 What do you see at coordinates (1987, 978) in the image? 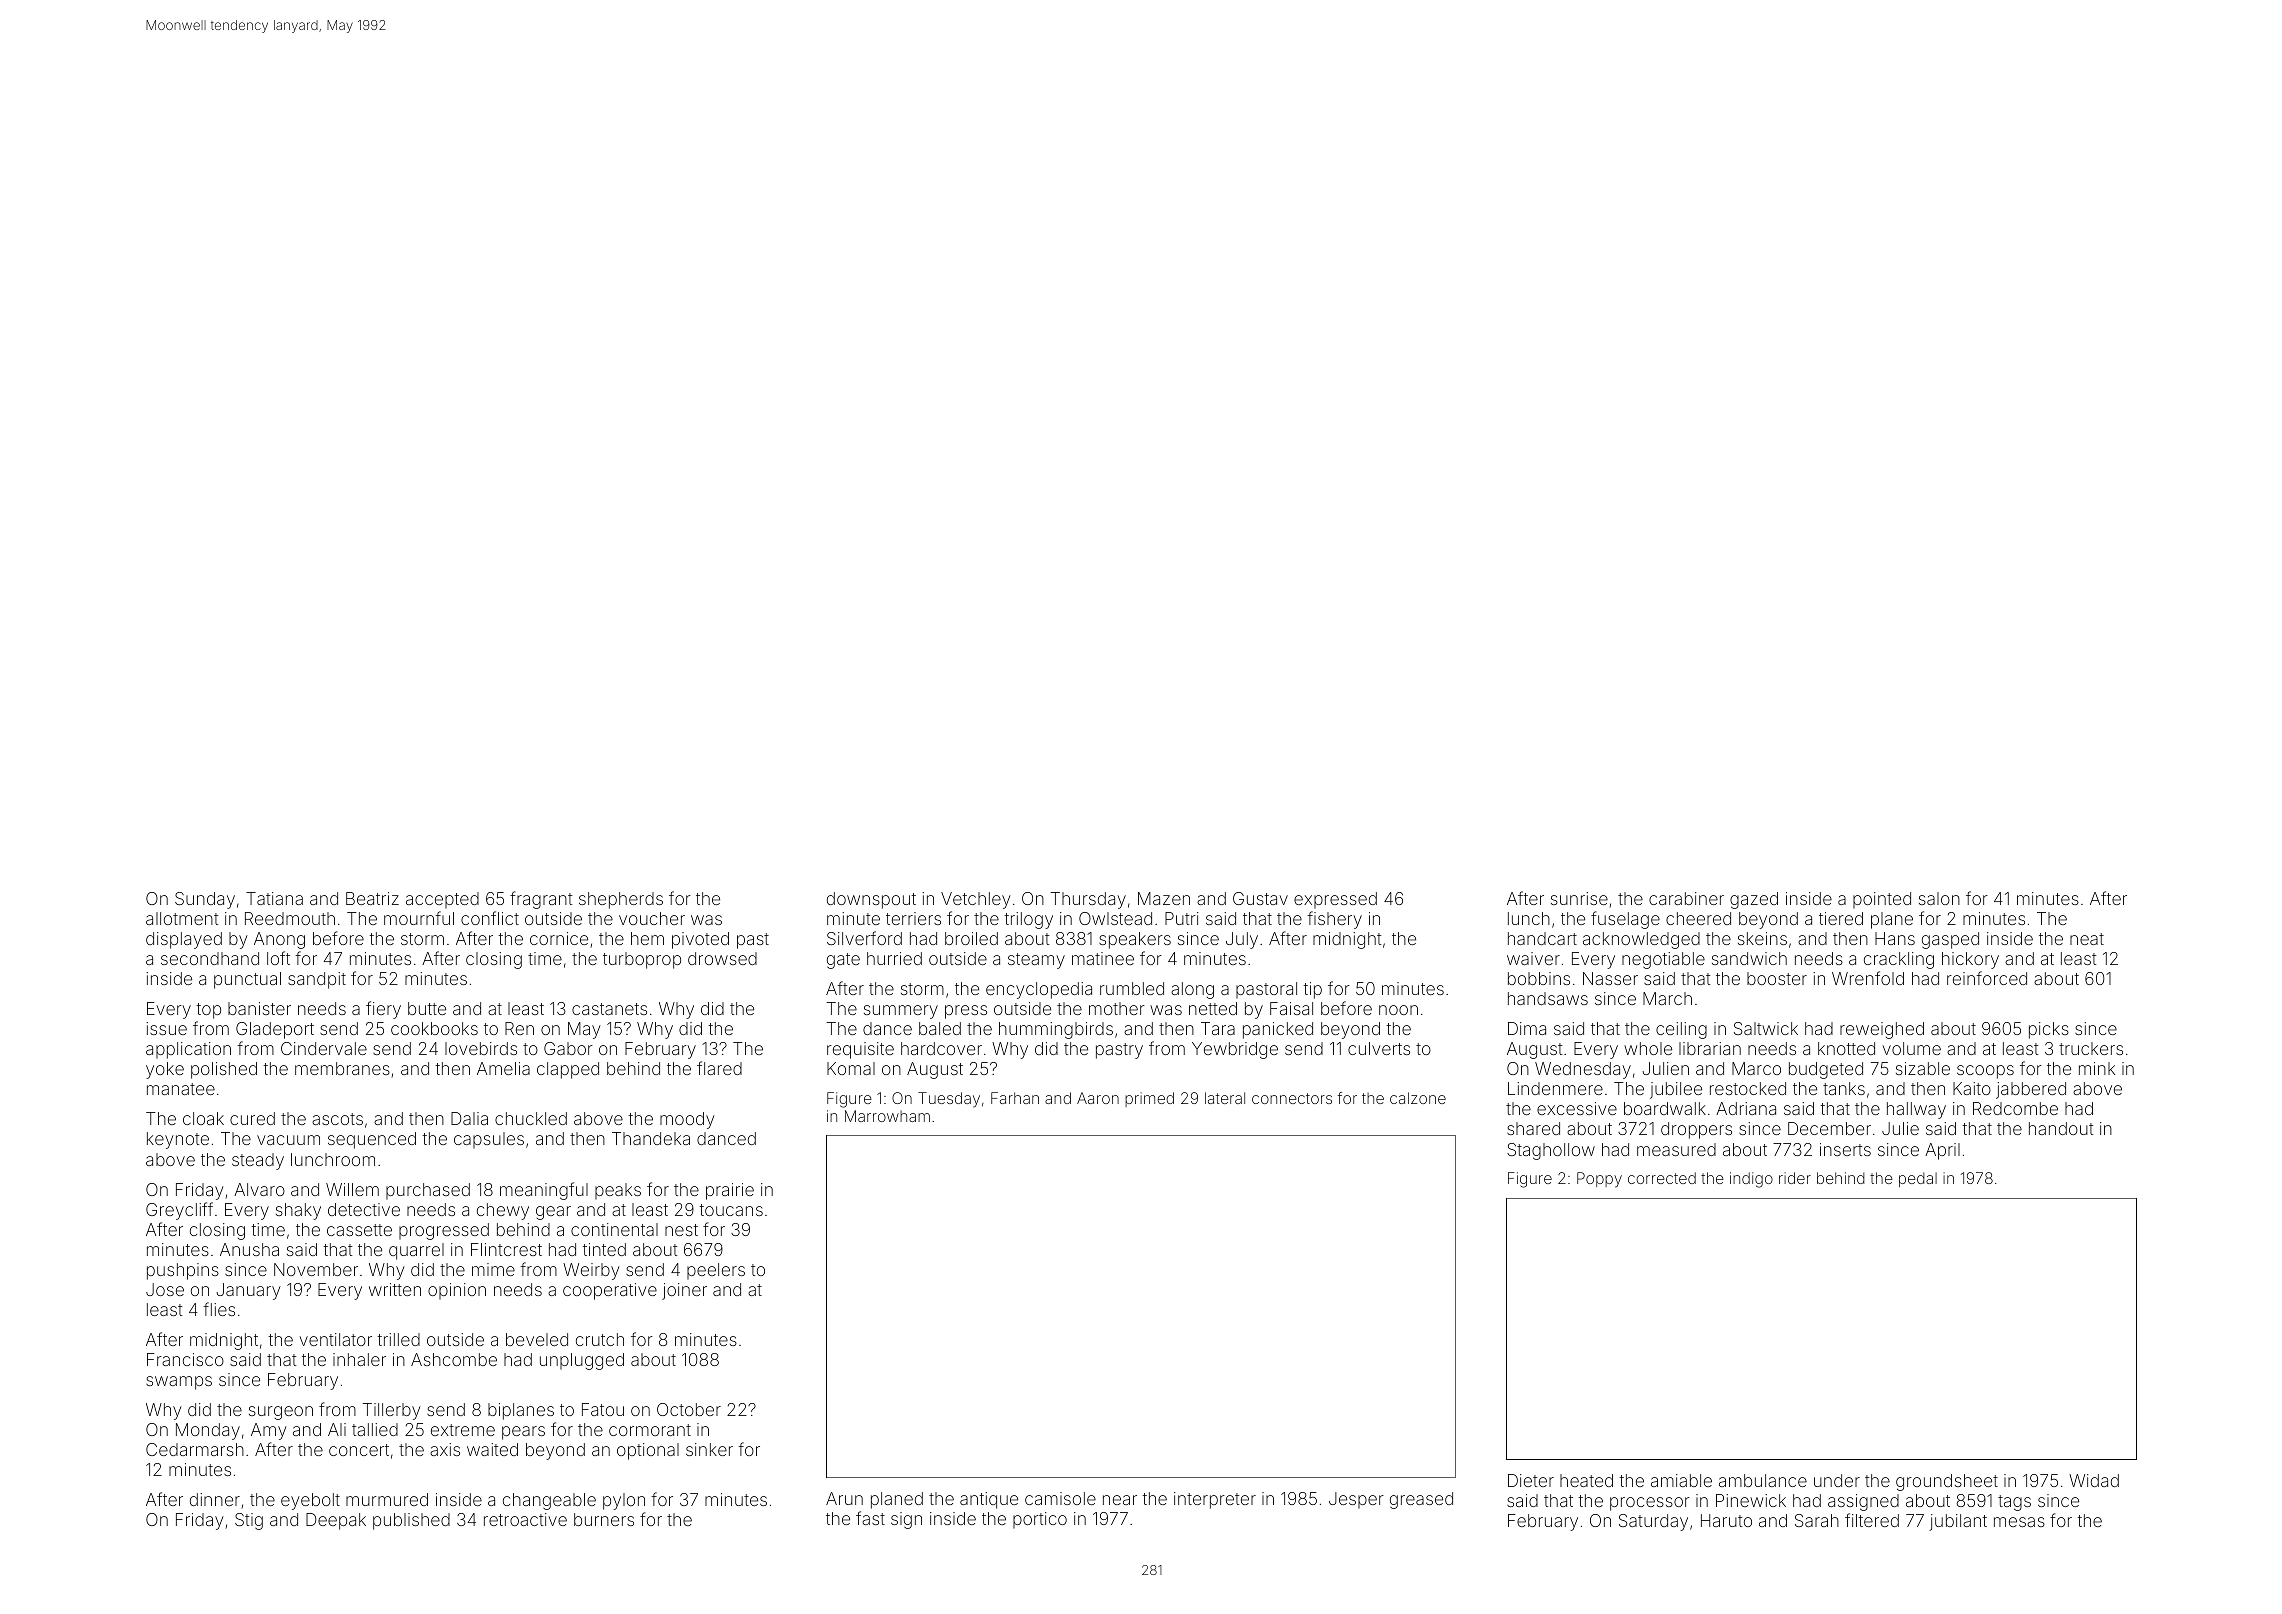
I see `reinforced` at bounding box center [1987, 978].
